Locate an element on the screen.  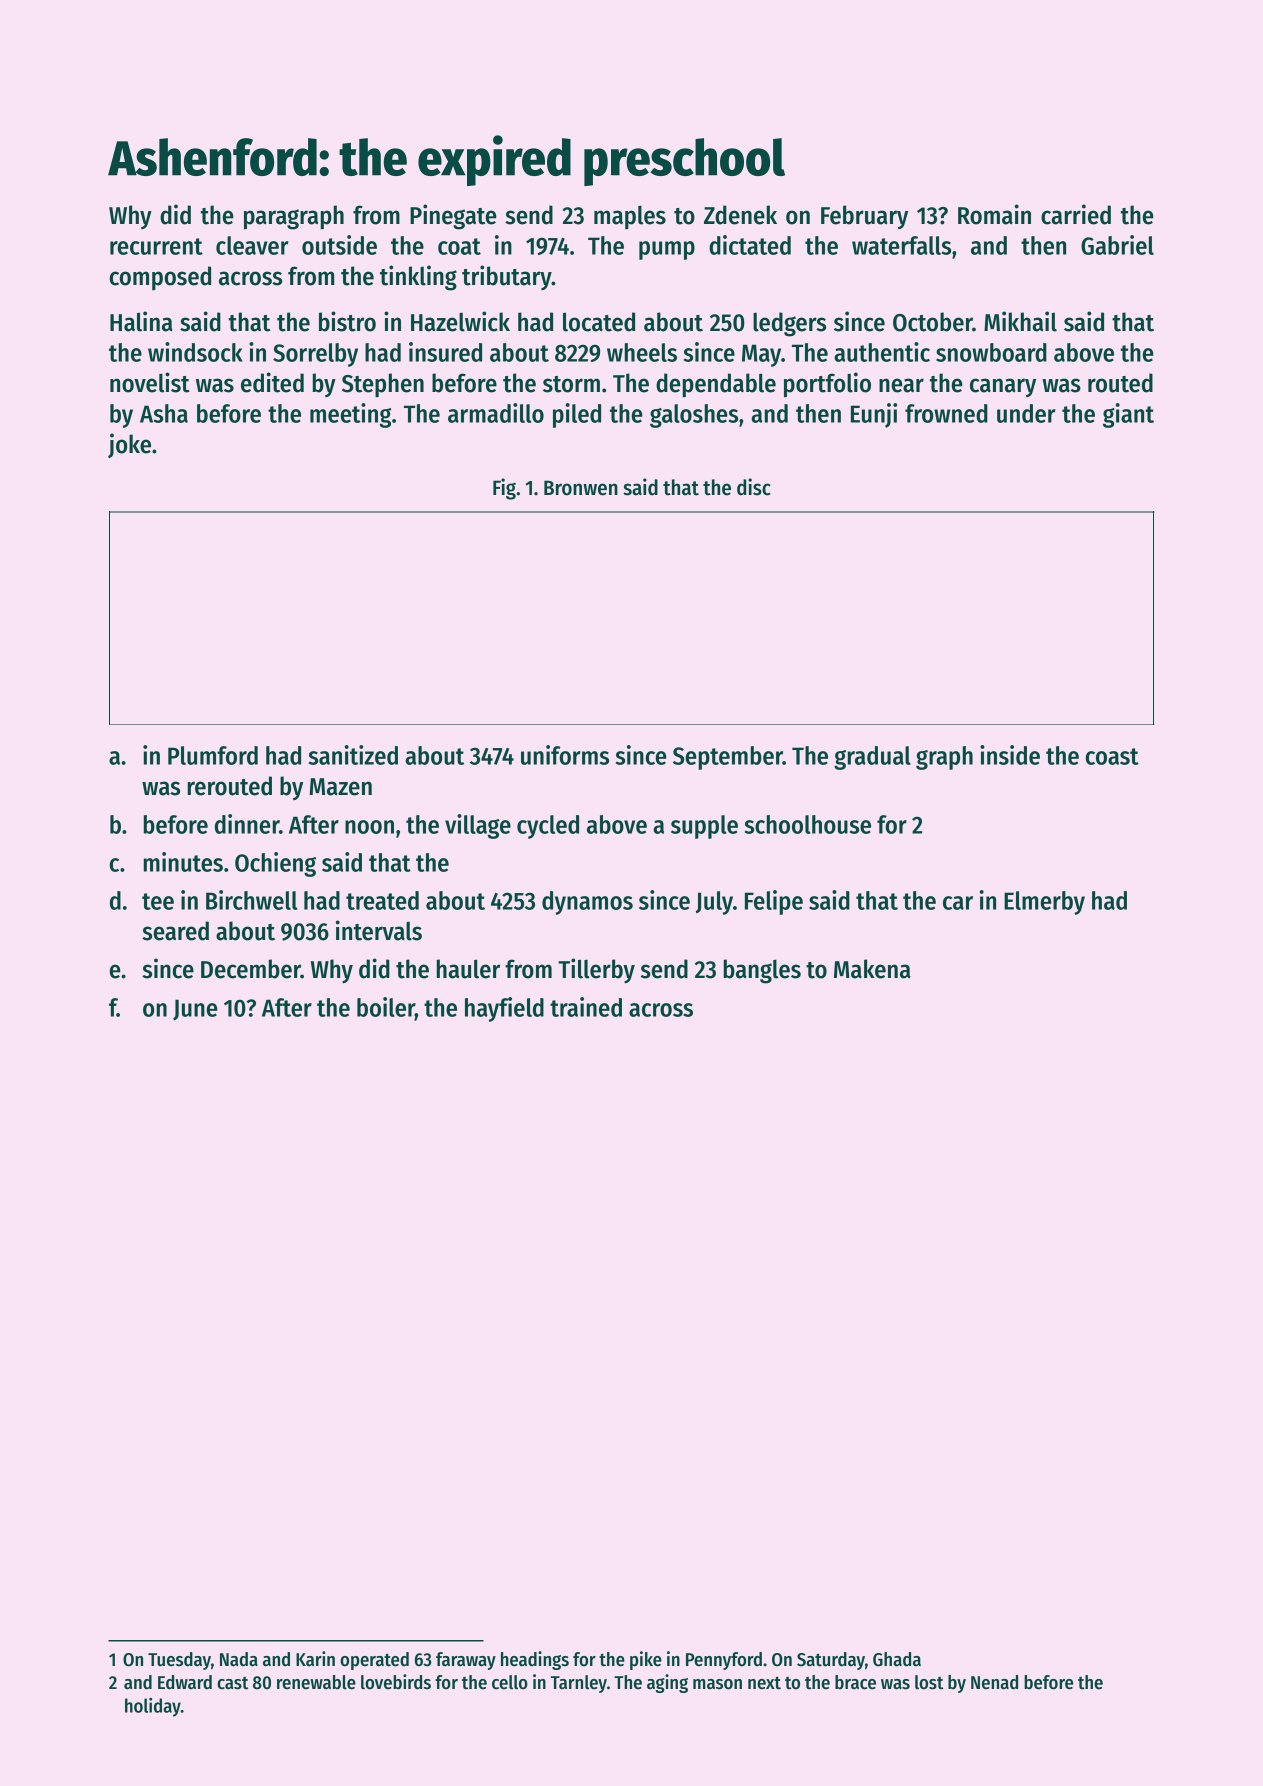
village is located at coordinates (478, 826).
